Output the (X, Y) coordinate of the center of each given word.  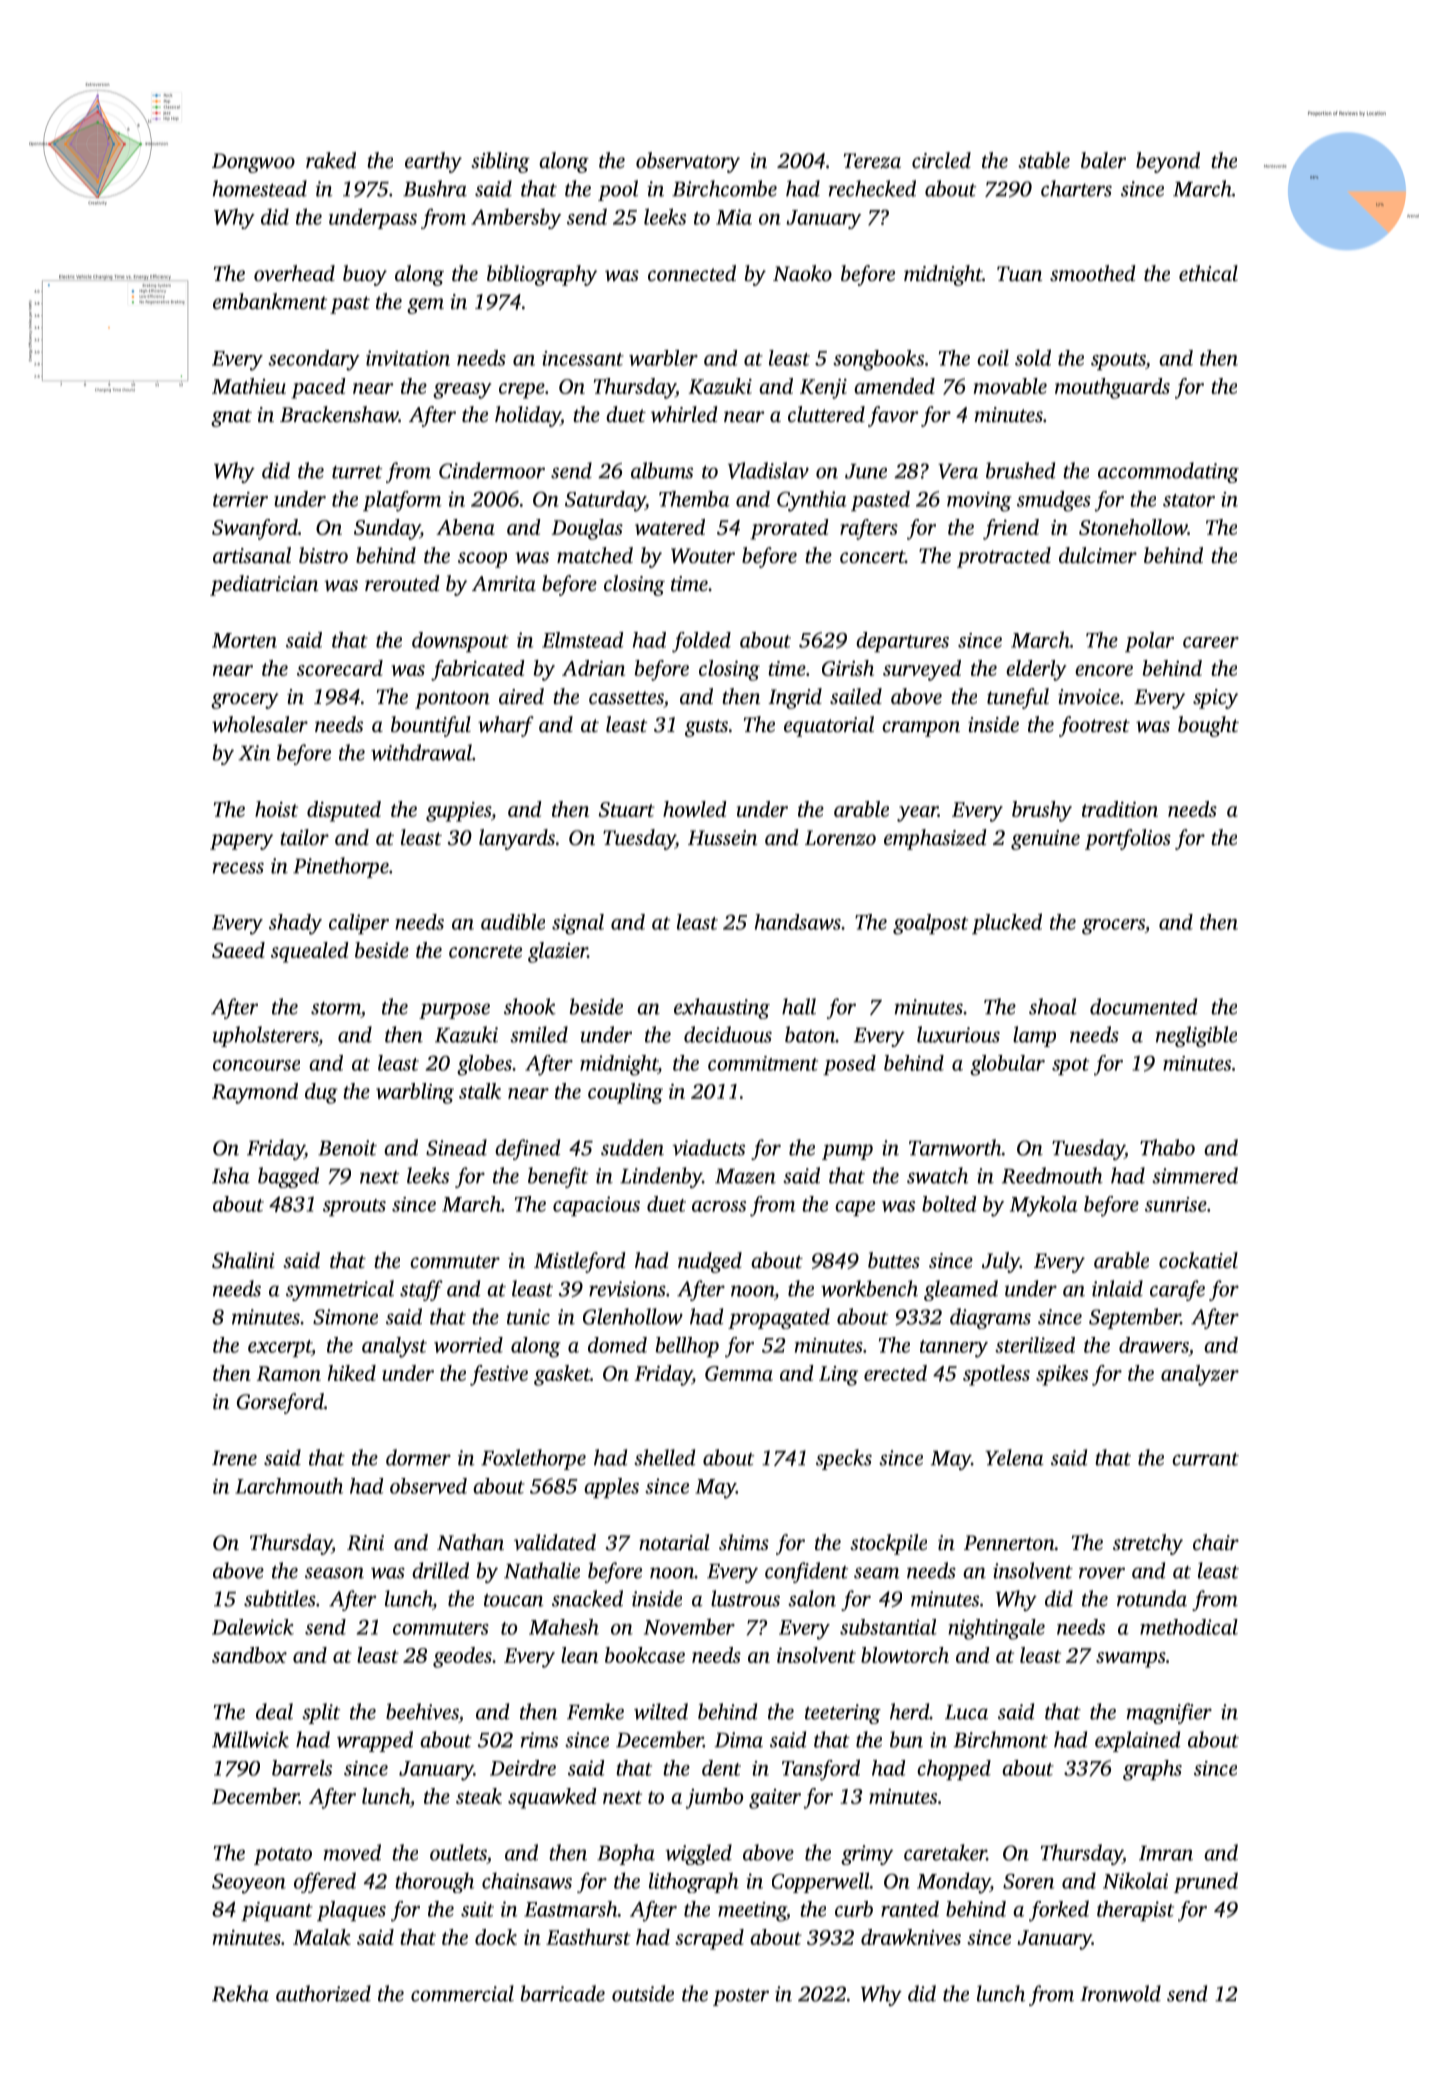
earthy (433, 162)
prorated (789, 529)
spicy (1215, 699)
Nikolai (1135, 1880)
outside (643, 1993)
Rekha (240, 1993)
